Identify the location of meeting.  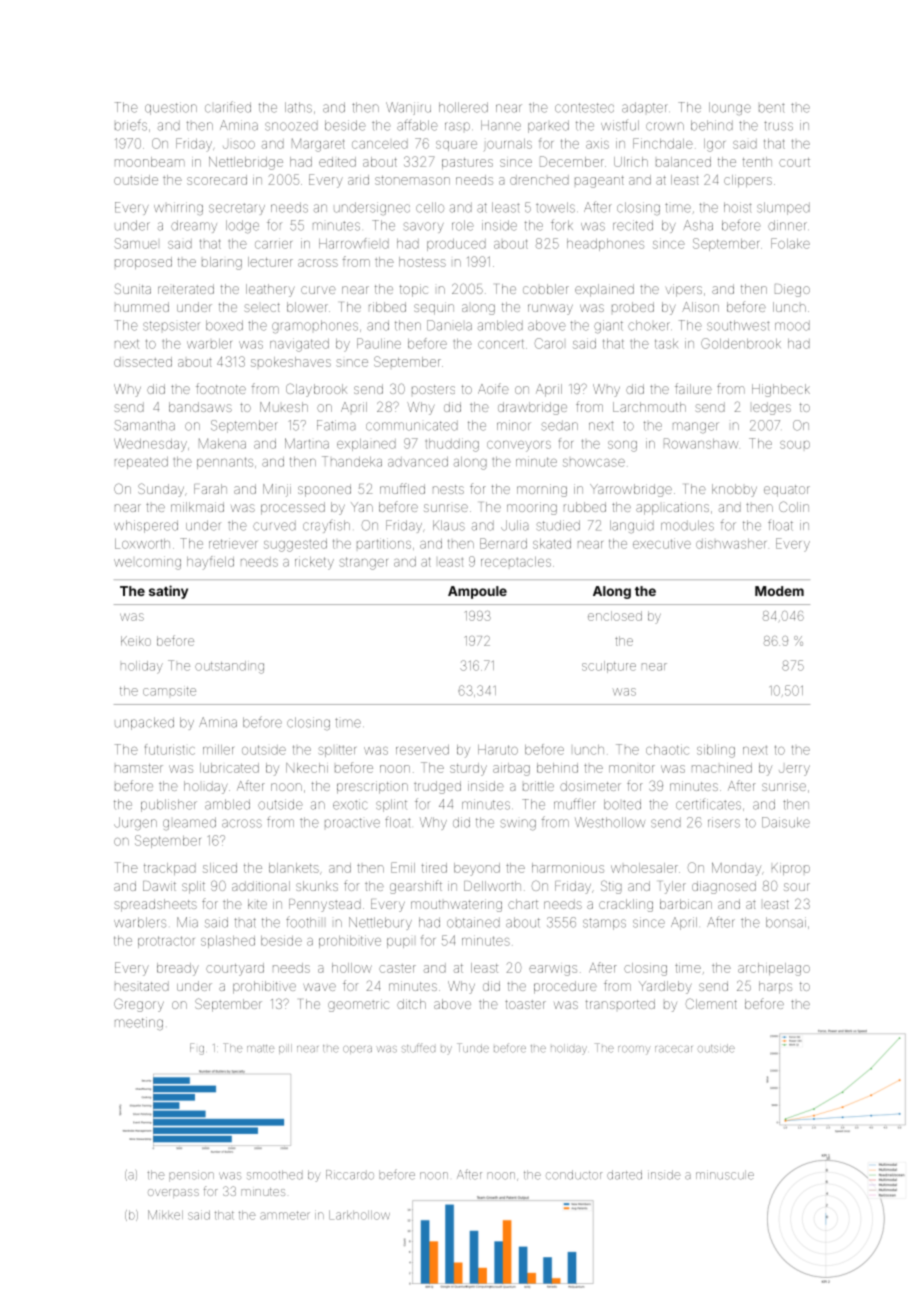
(139, 1023).
